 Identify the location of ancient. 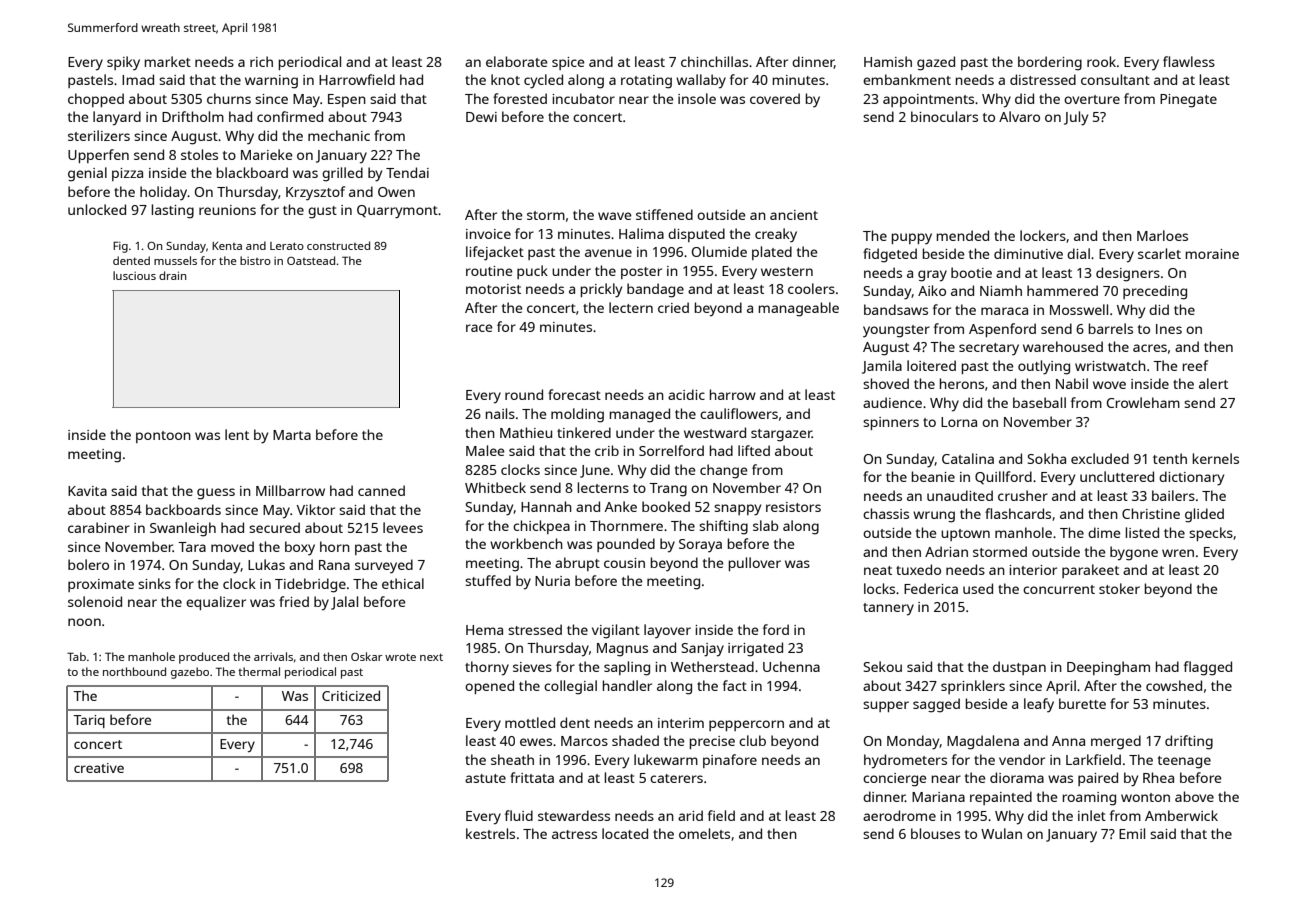
(794, 215).
